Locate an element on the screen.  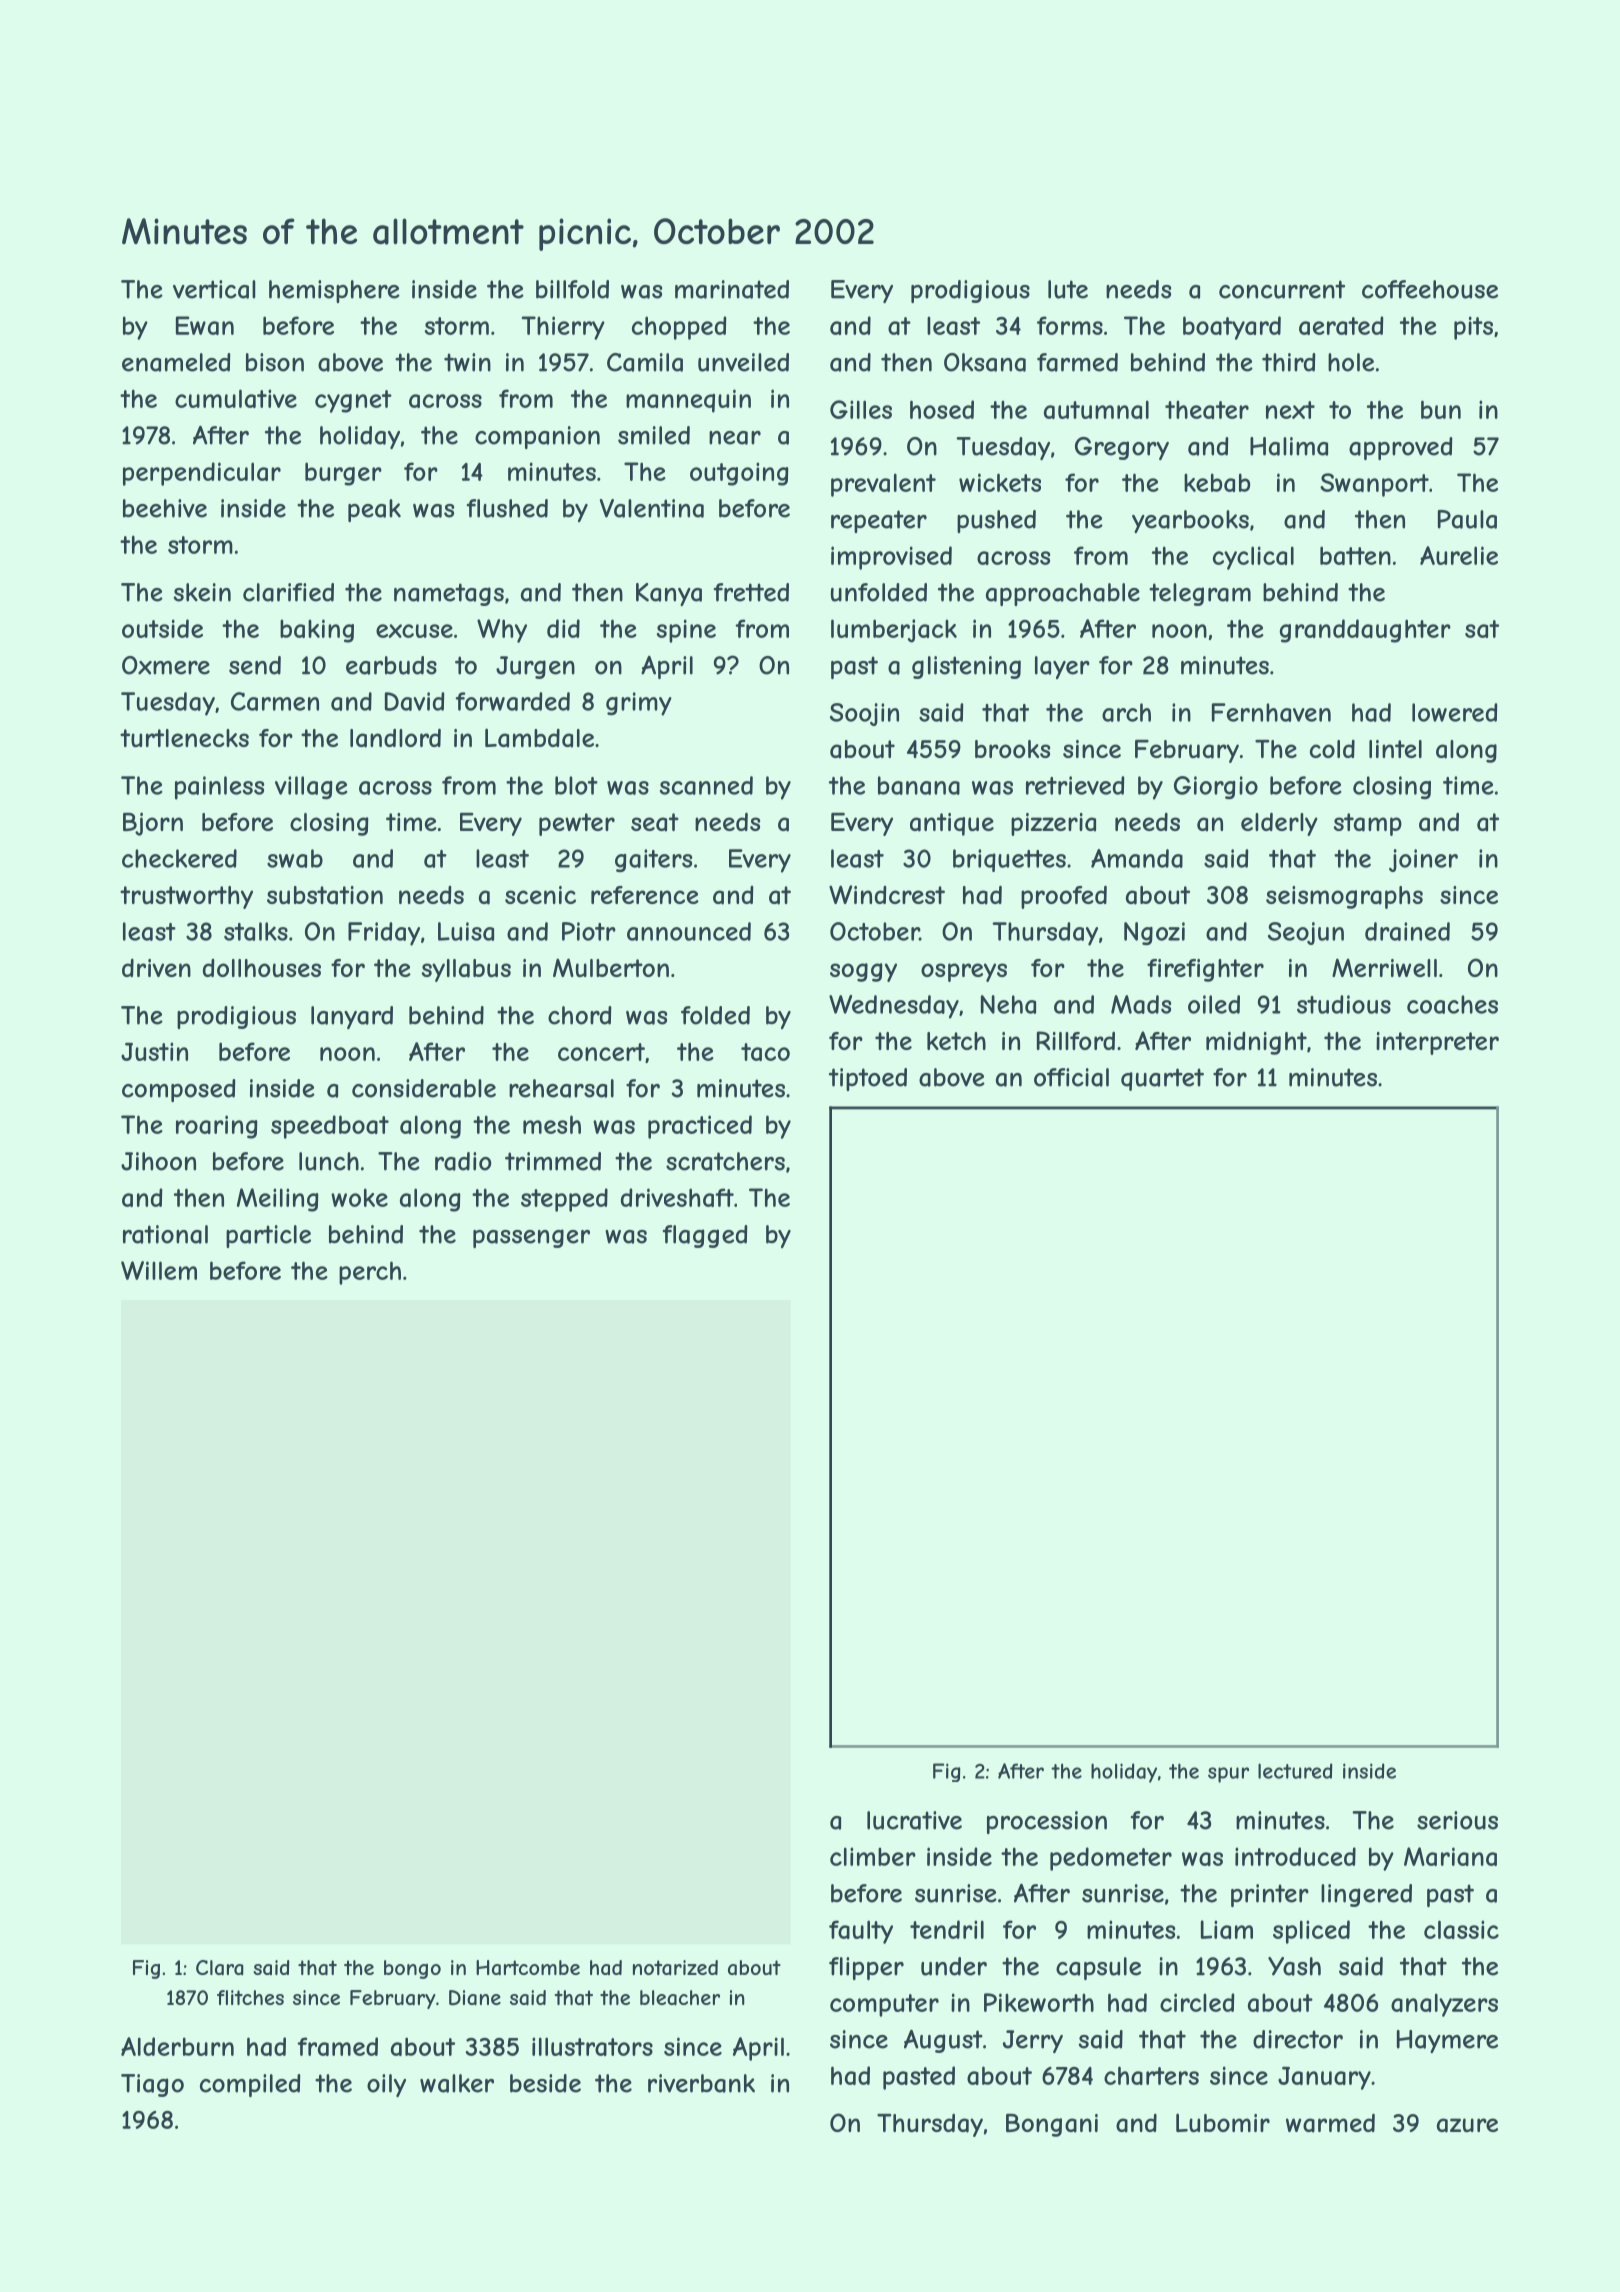
quartet is located at coordinates (1162, 1079).
